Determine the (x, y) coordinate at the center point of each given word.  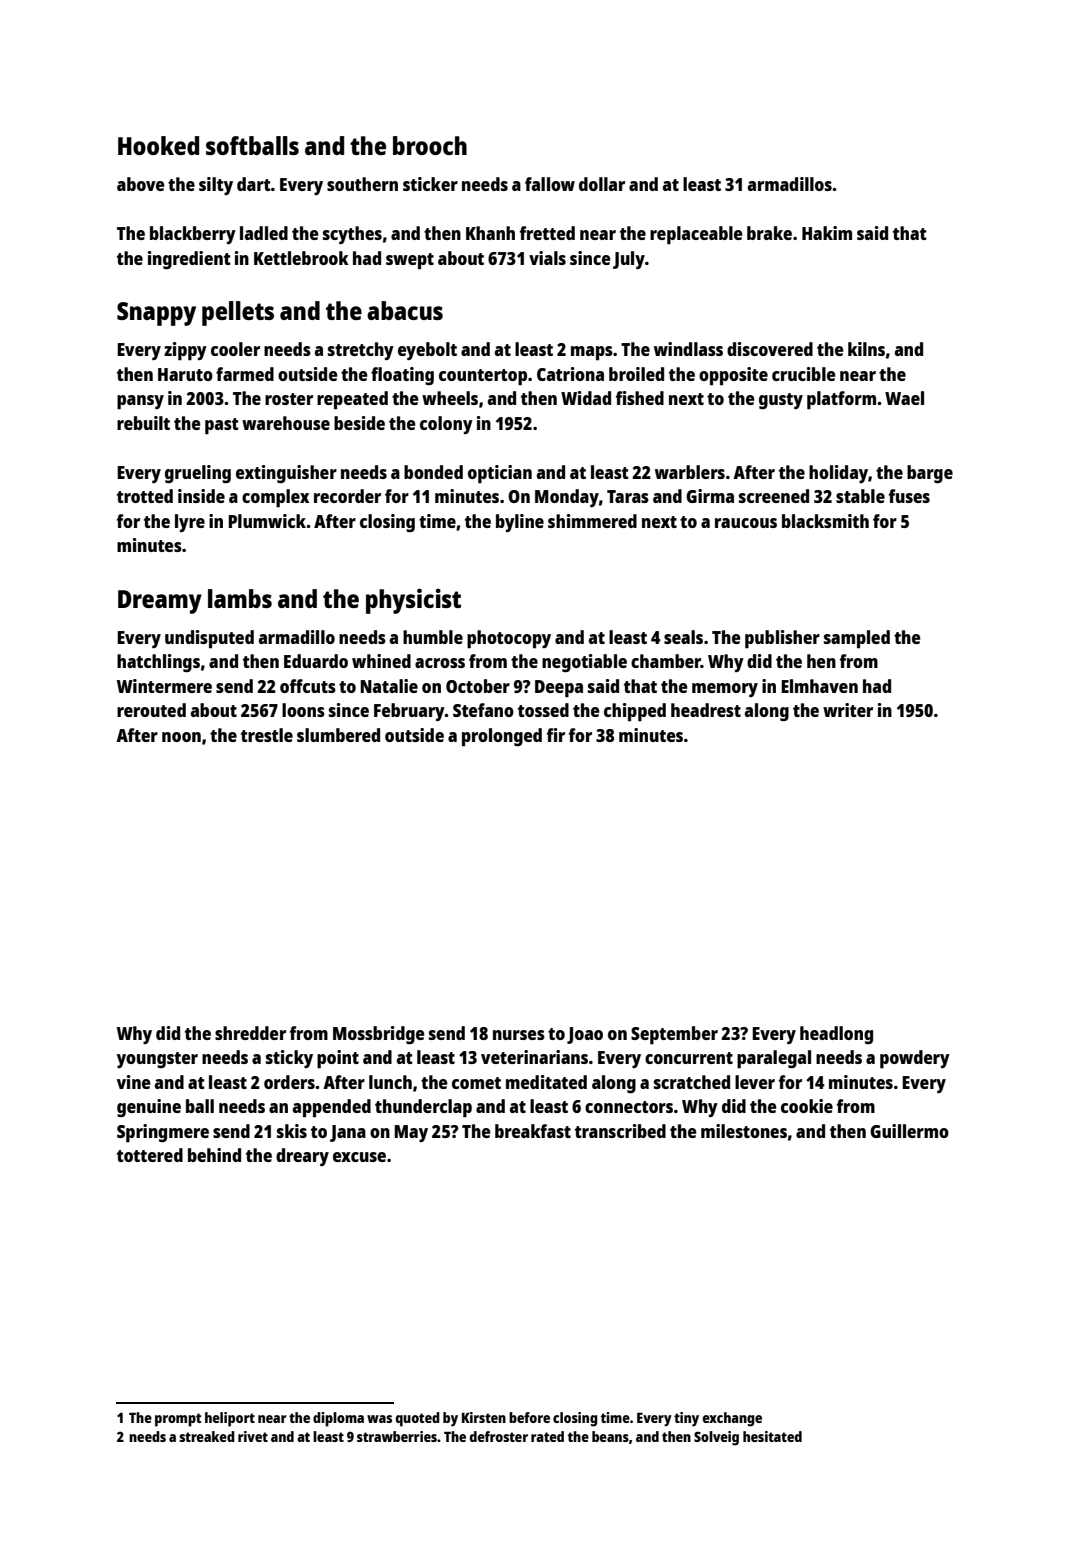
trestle (267, 735)
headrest (706, 710)
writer (848, 710)
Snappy (156, 314)
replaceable (696, 235)
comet (476, 1083)
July (629, 260)
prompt (178, 1420)
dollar (602, 184)
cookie (807, 1106)
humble (433, 637)
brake (769, 233)
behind (214, 1155)
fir (556, 735)
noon (181, 737)
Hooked (158, 145)
